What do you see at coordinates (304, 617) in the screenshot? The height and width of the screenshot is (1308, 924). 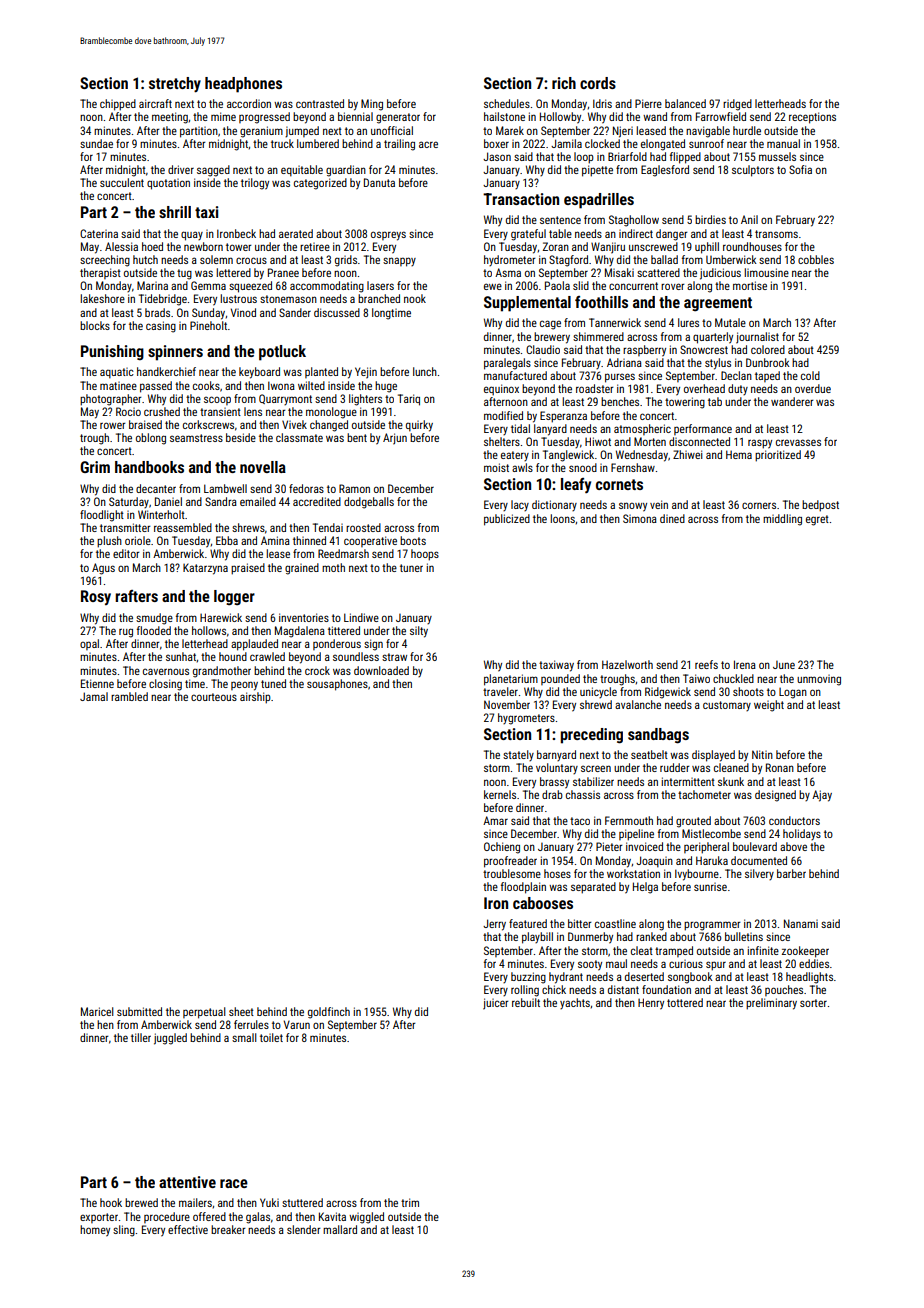 I see `inventories` at bounding box center [304, 617].
